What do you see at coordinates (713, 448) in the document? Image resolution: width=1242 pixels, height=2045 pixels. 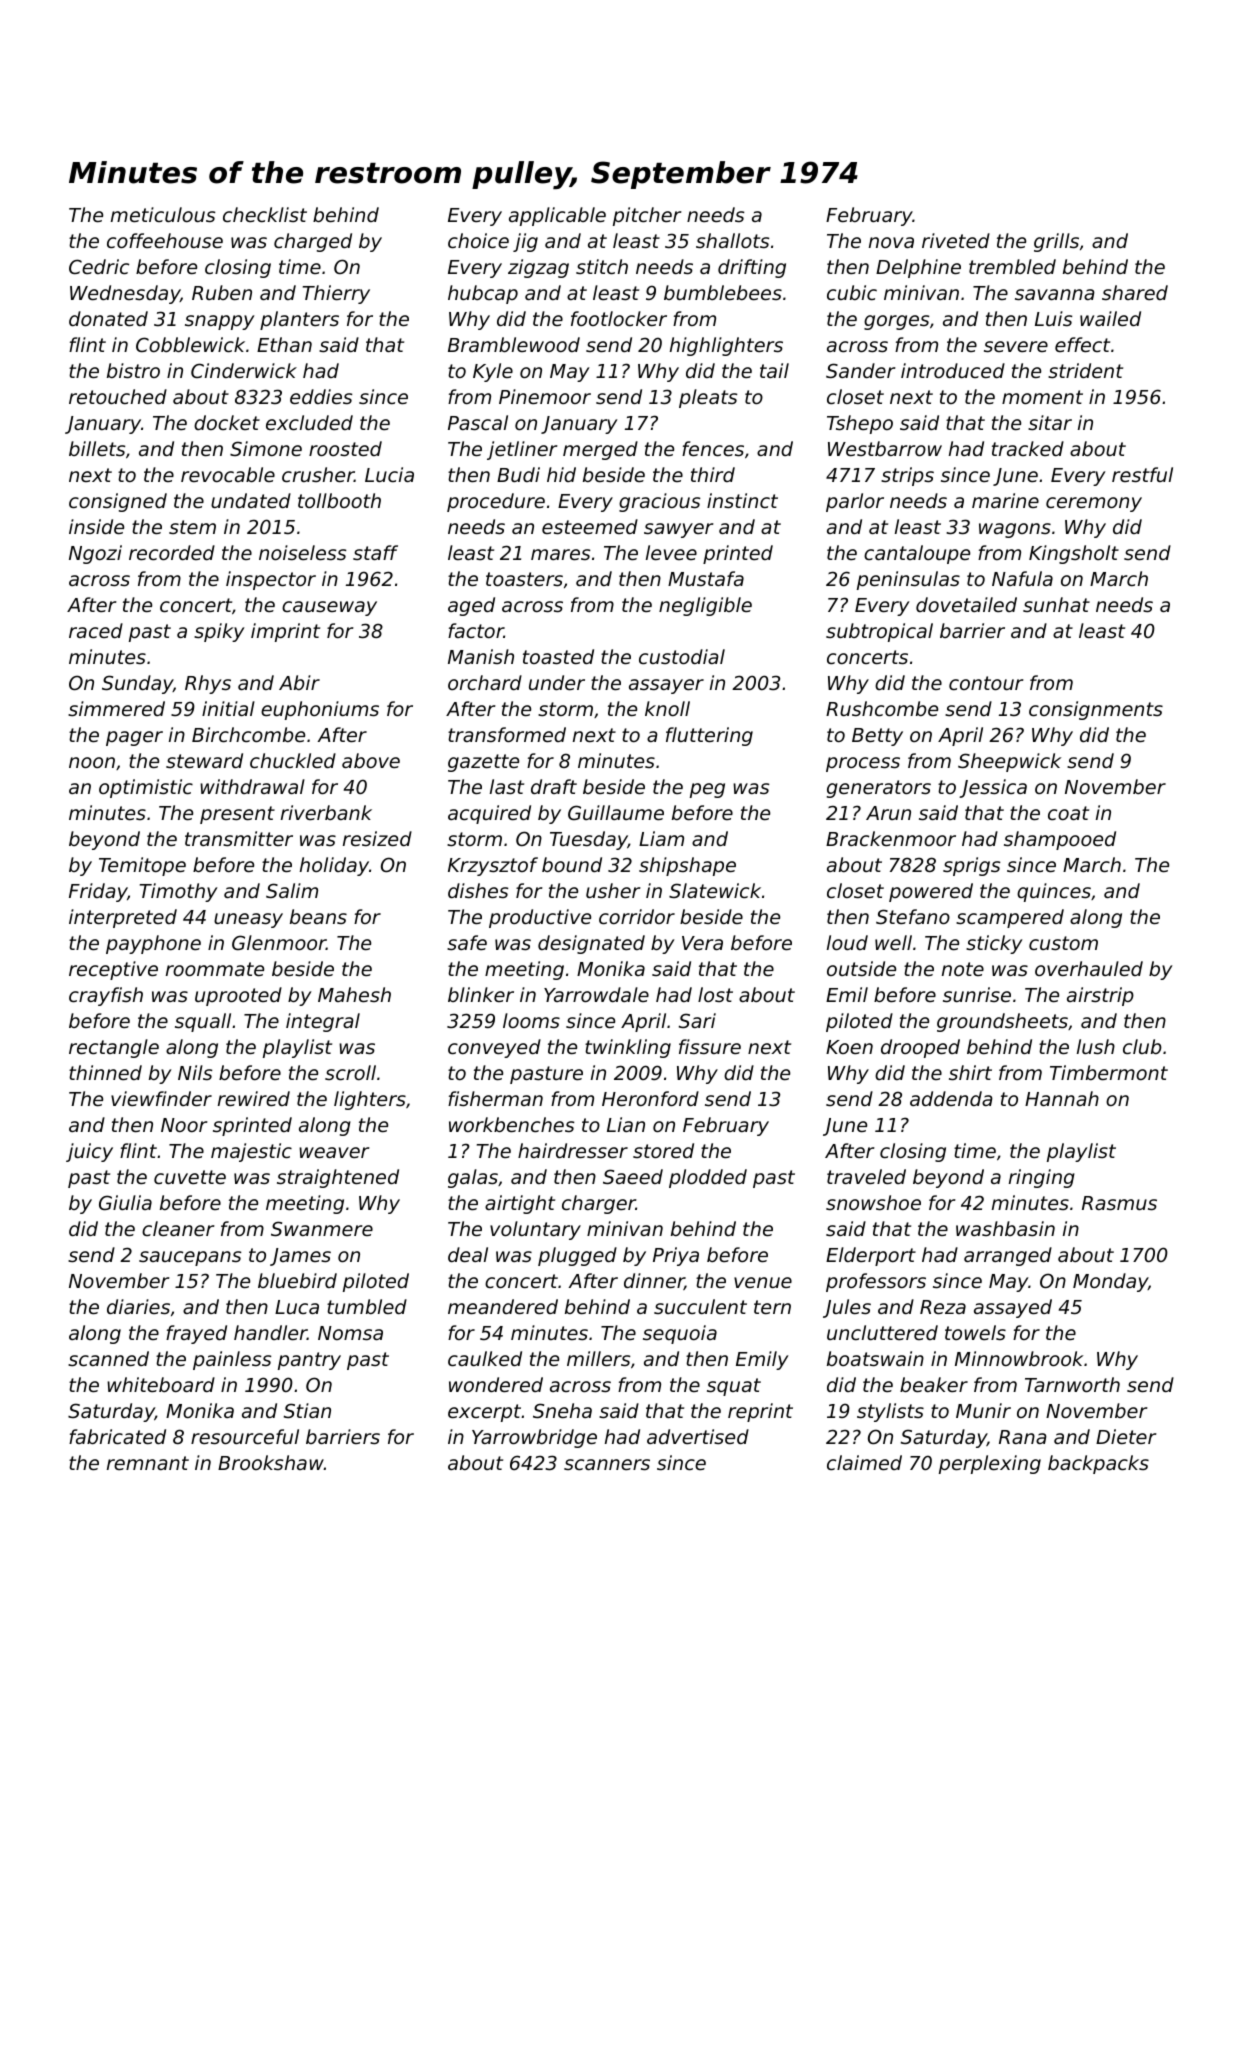 I see `fences` at bounding box center [713, 448].
